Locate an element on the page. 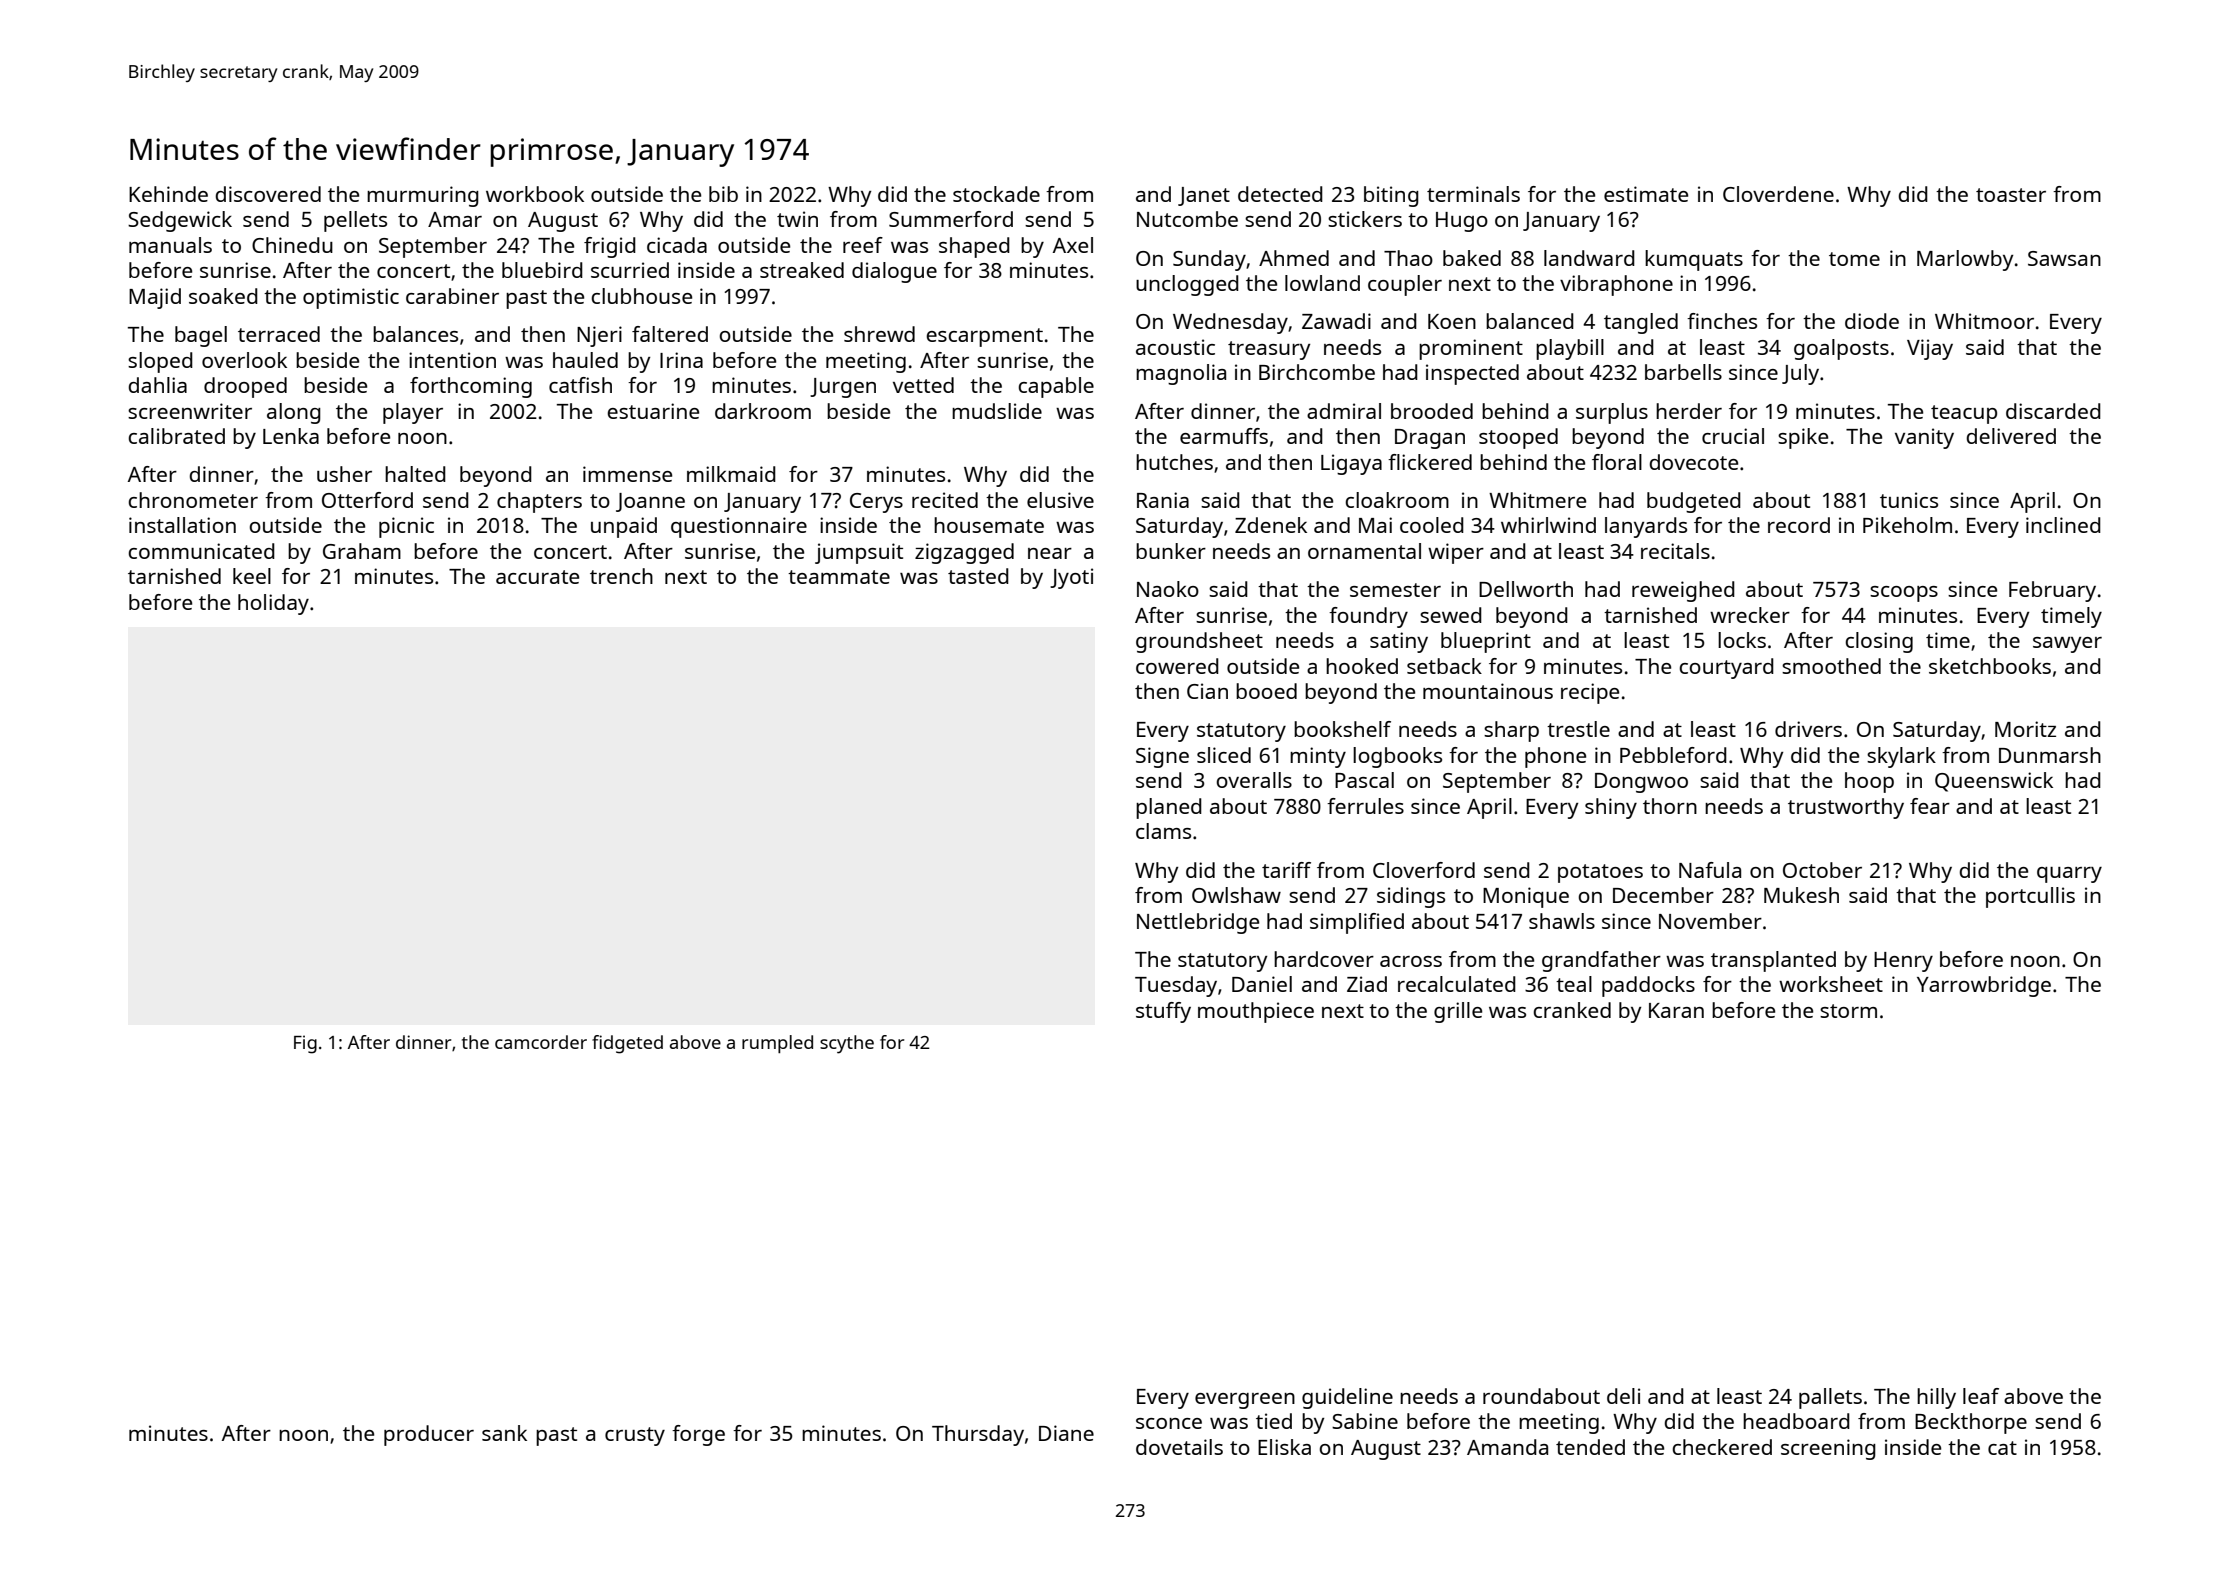 This document has height=1577, width=2230. recitals is located at coordinates (1675, 551).
